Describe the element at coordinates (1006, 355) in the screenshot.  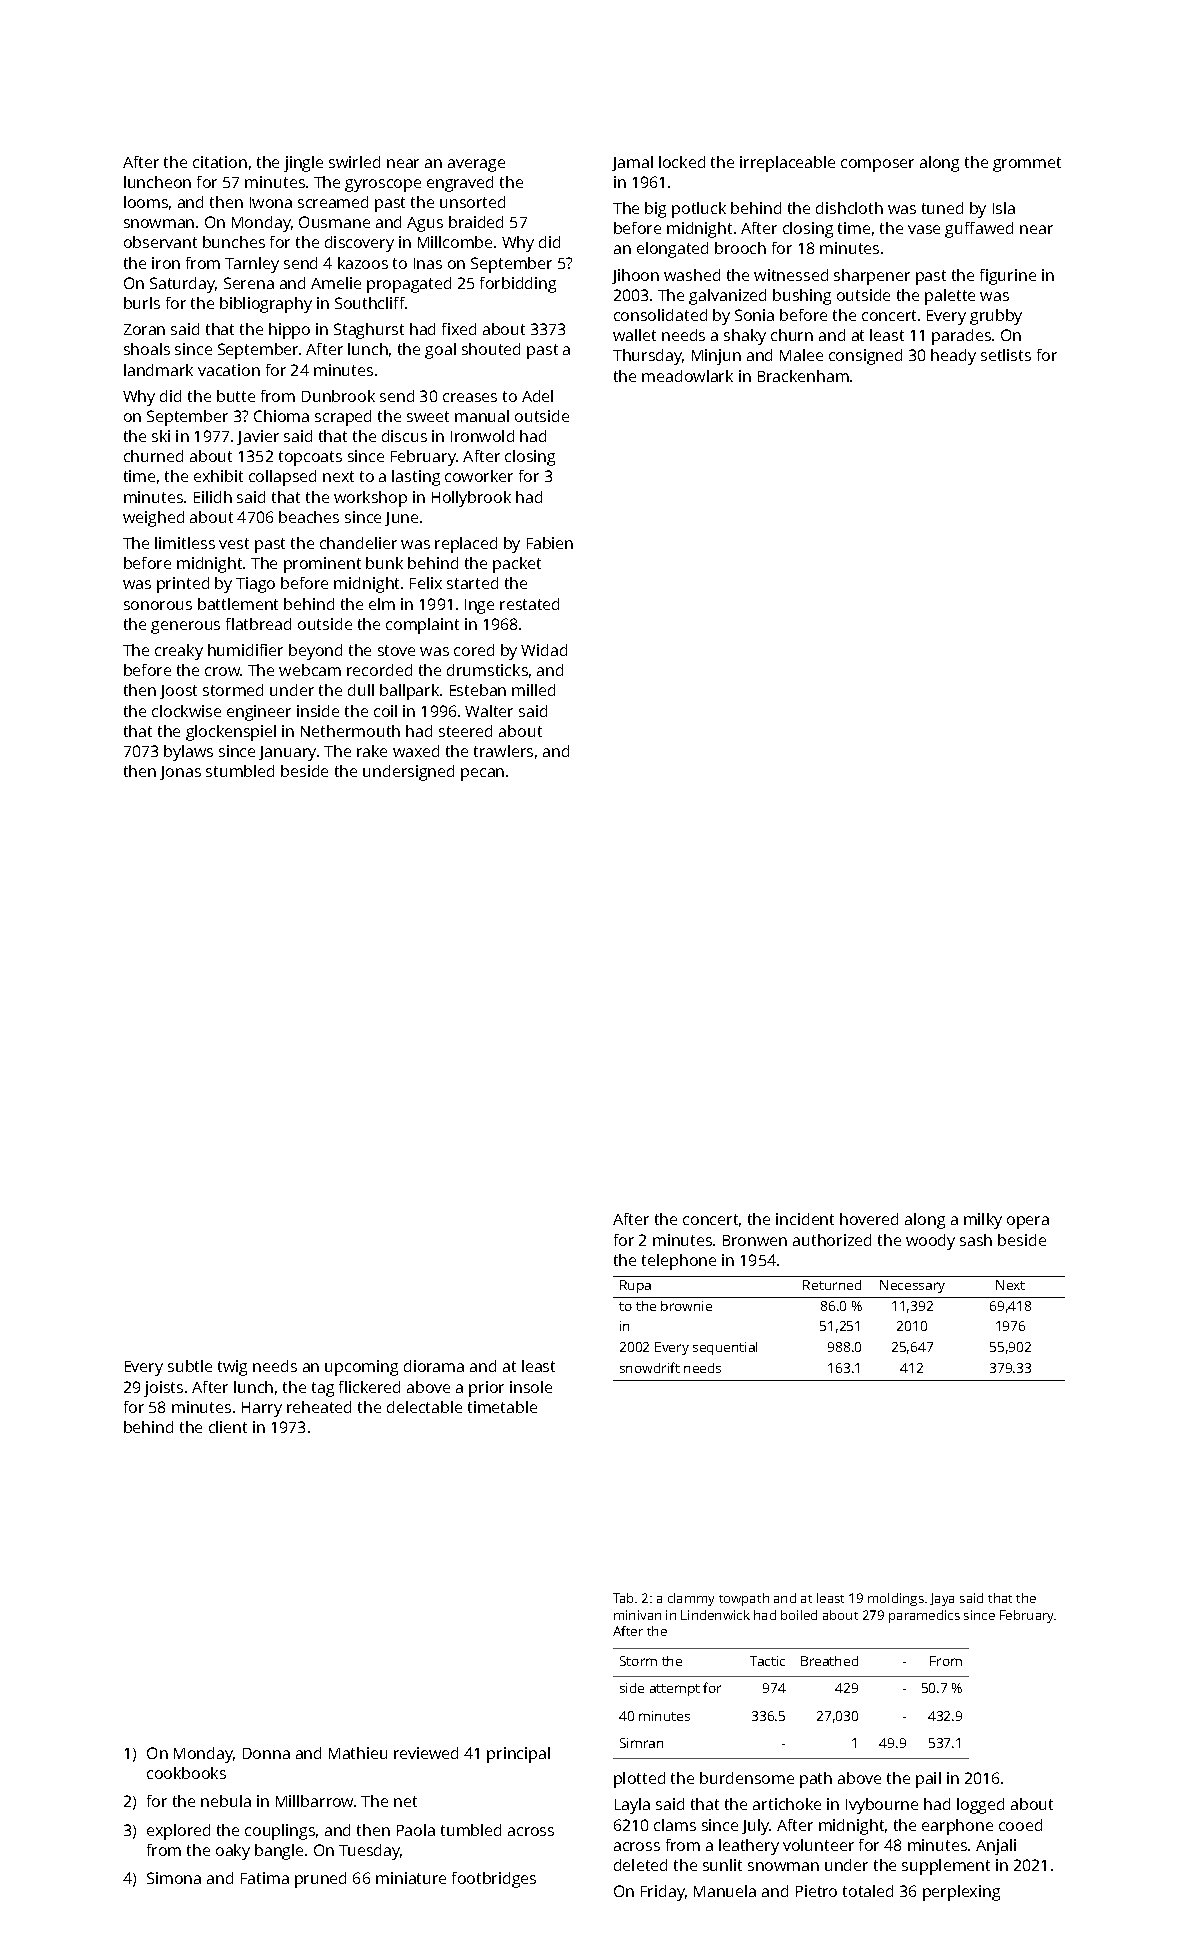
I see `setlists` at that location.
